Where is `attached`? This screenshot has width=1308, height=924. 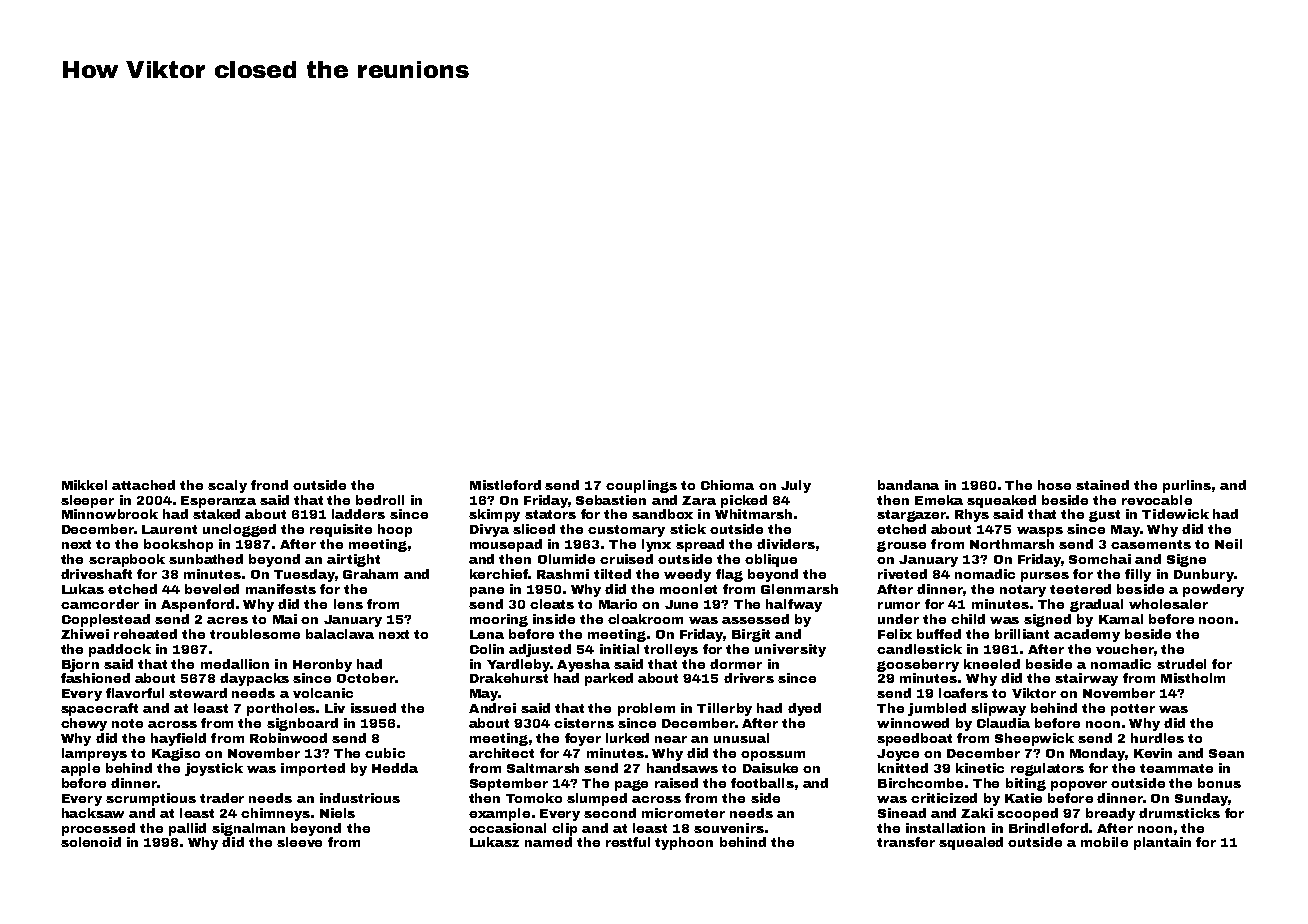 attached is located at coordinates (143, 485).
